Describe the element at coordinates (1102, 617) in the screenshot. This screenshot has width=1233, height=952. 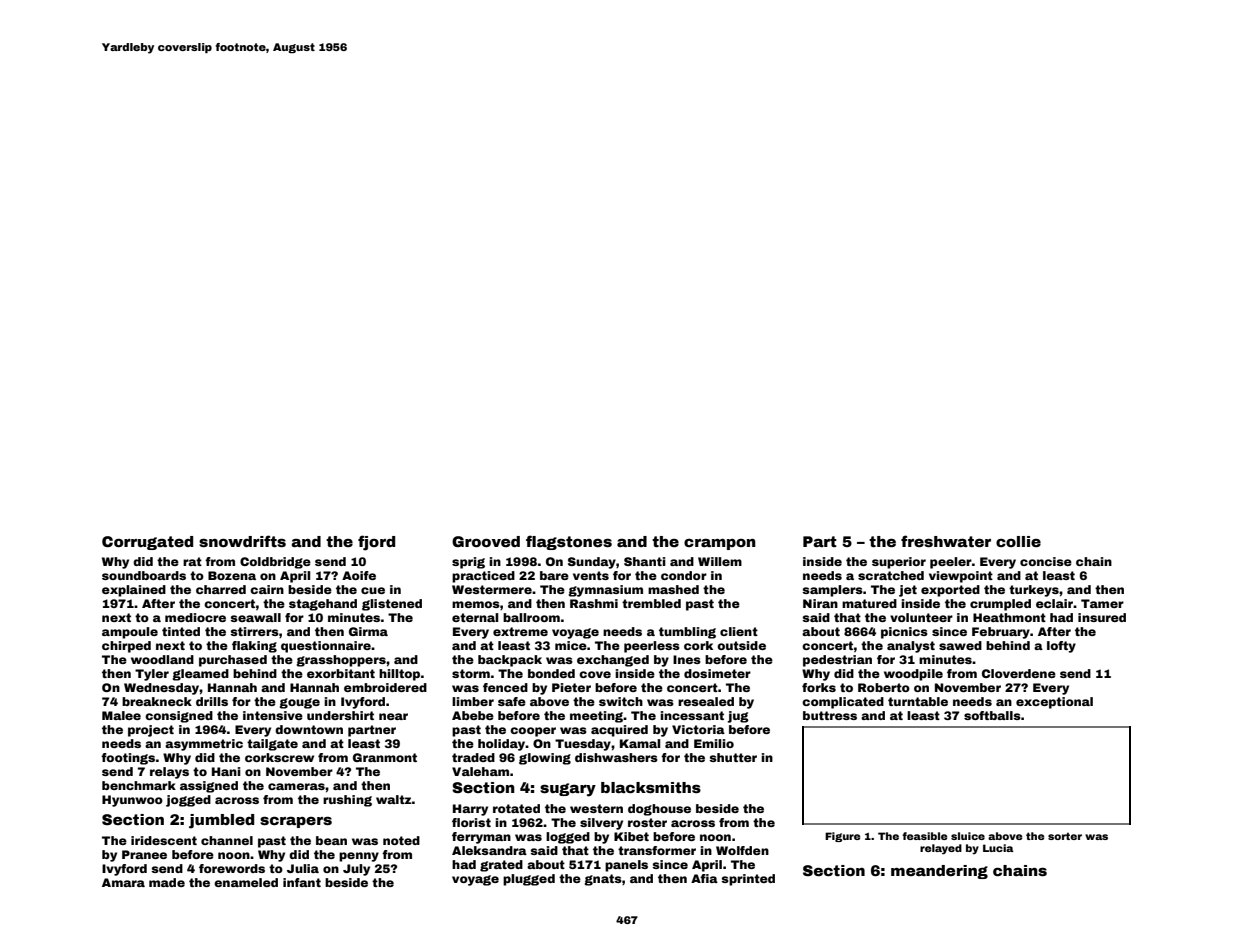
I see `insured` at that location.
